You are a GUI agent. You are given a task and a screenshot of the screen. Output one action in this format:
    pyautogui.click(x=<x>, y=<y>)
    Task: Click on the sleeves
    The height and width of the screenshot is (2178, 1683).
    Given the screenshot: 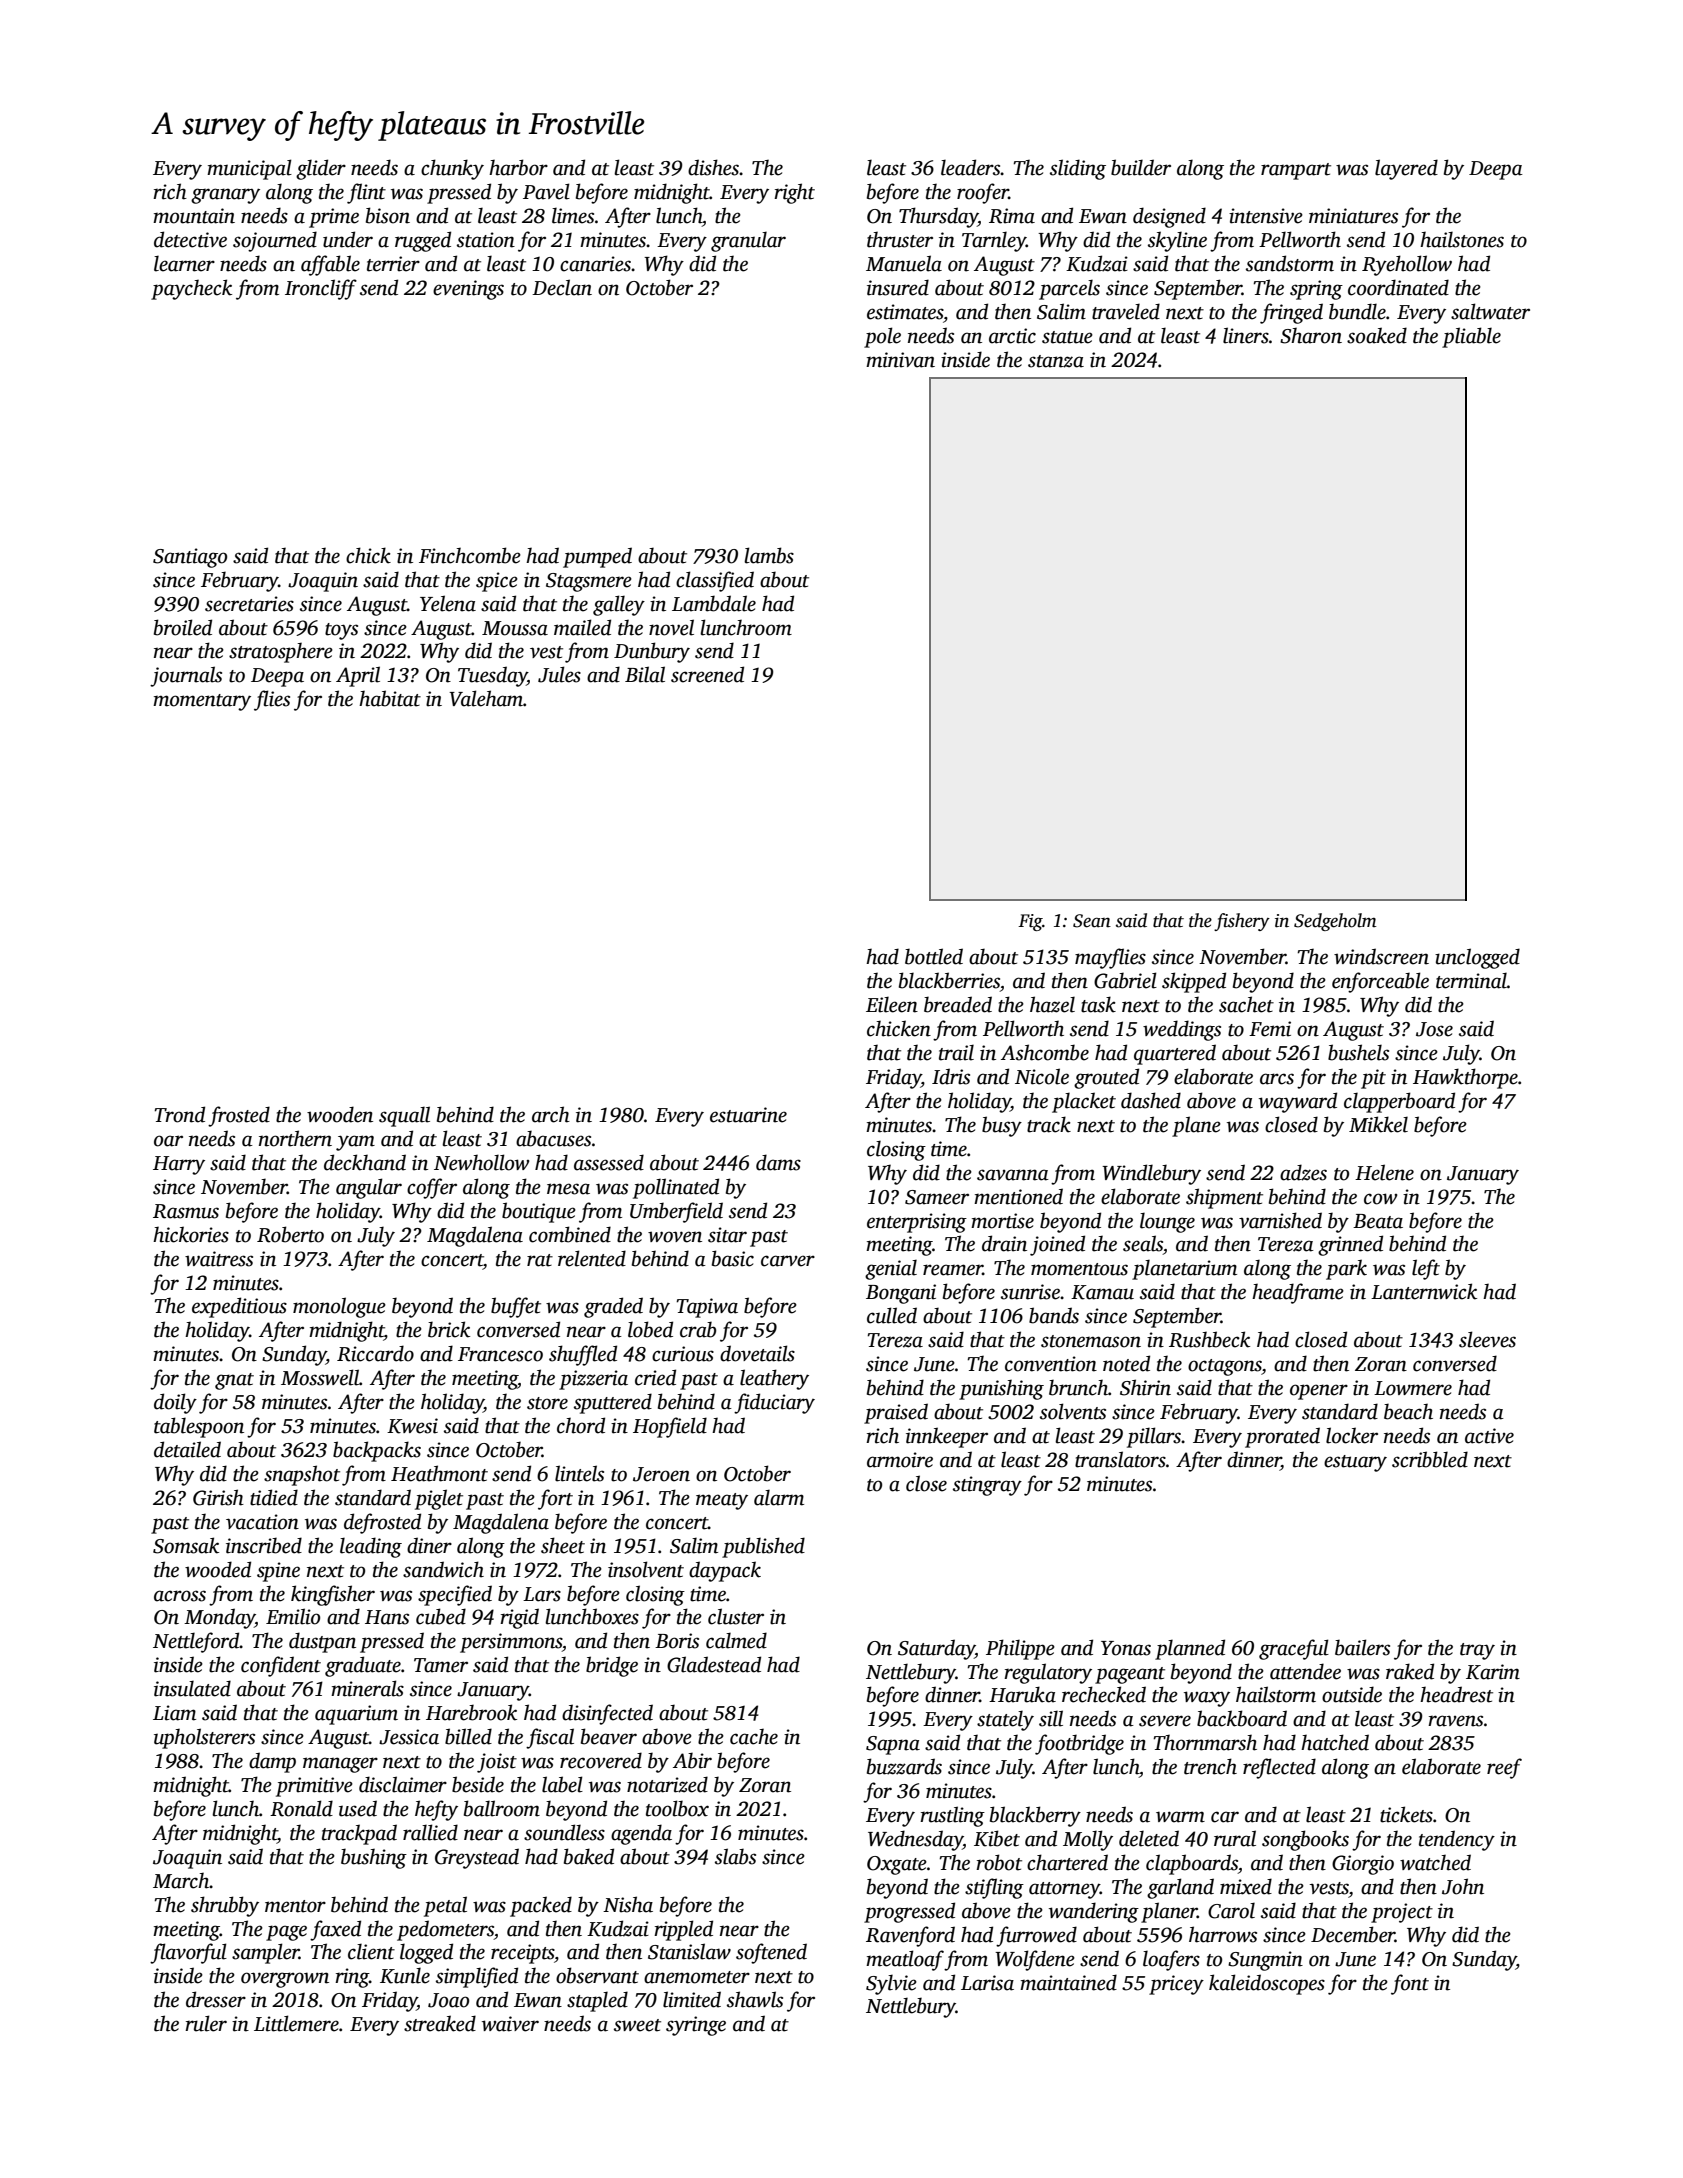 What is the action you would take?
    pyautogui.click(x=1487, y=1339)
